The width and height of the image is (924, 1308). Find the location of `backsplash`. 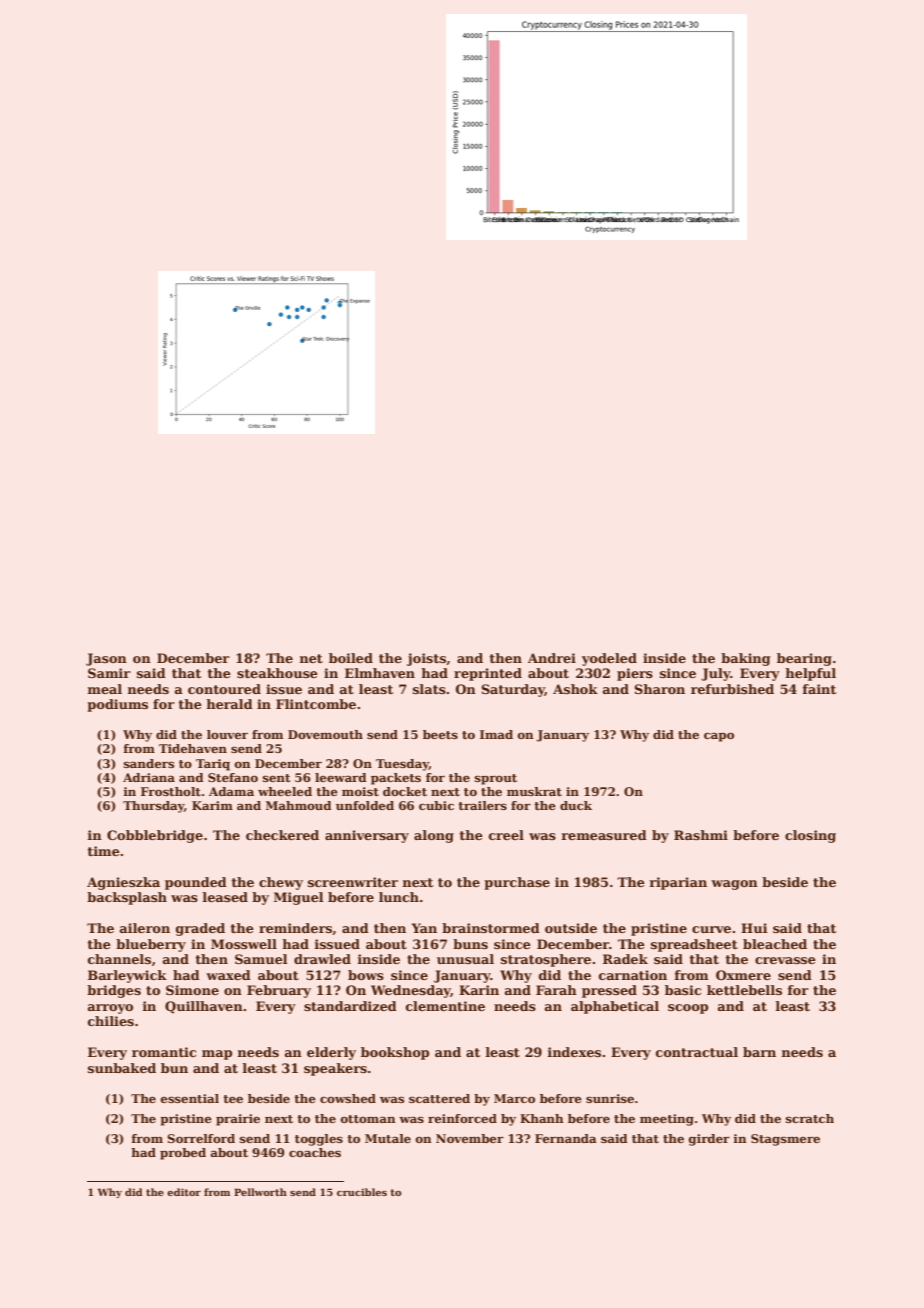

backsplash is located at coordinates (127, 898).
